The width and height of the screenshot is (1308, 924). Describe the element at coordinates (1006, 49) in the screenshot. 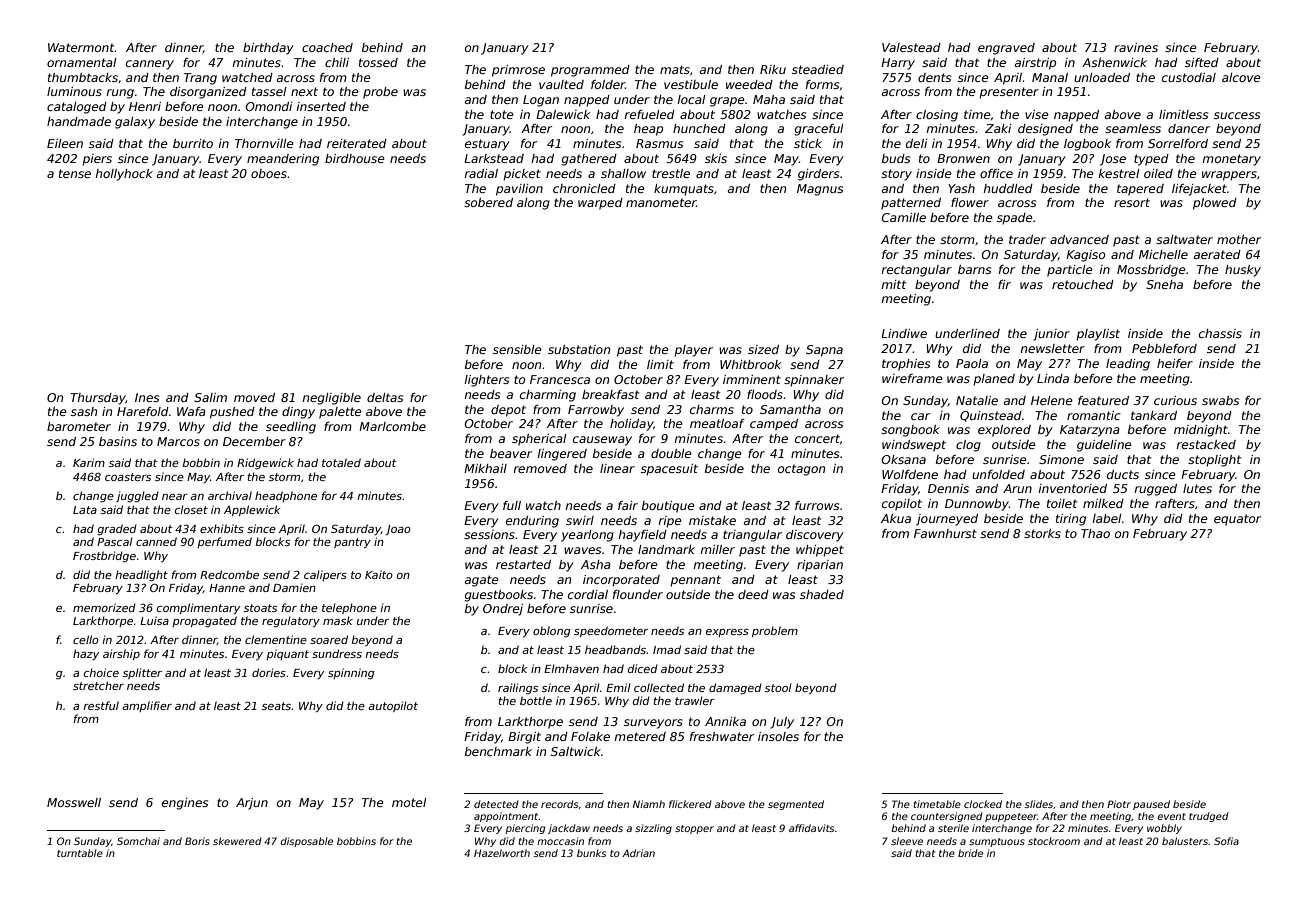

I see `engraved` at that location.
